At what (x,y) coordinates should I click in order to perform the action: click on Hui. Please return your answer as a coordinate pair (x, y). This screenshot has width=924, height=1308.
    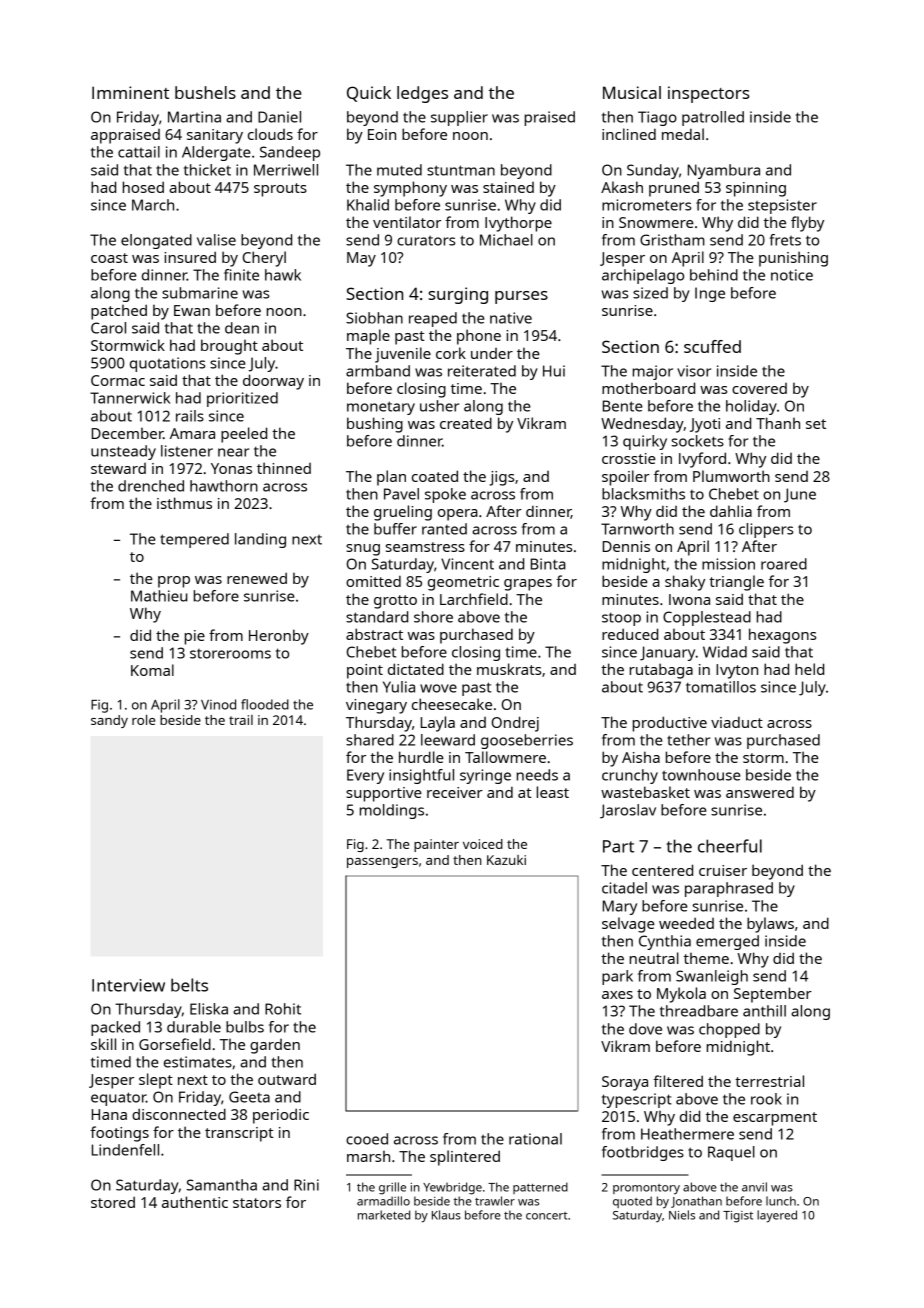
    Looking at the image, I should click on (554, 371).
